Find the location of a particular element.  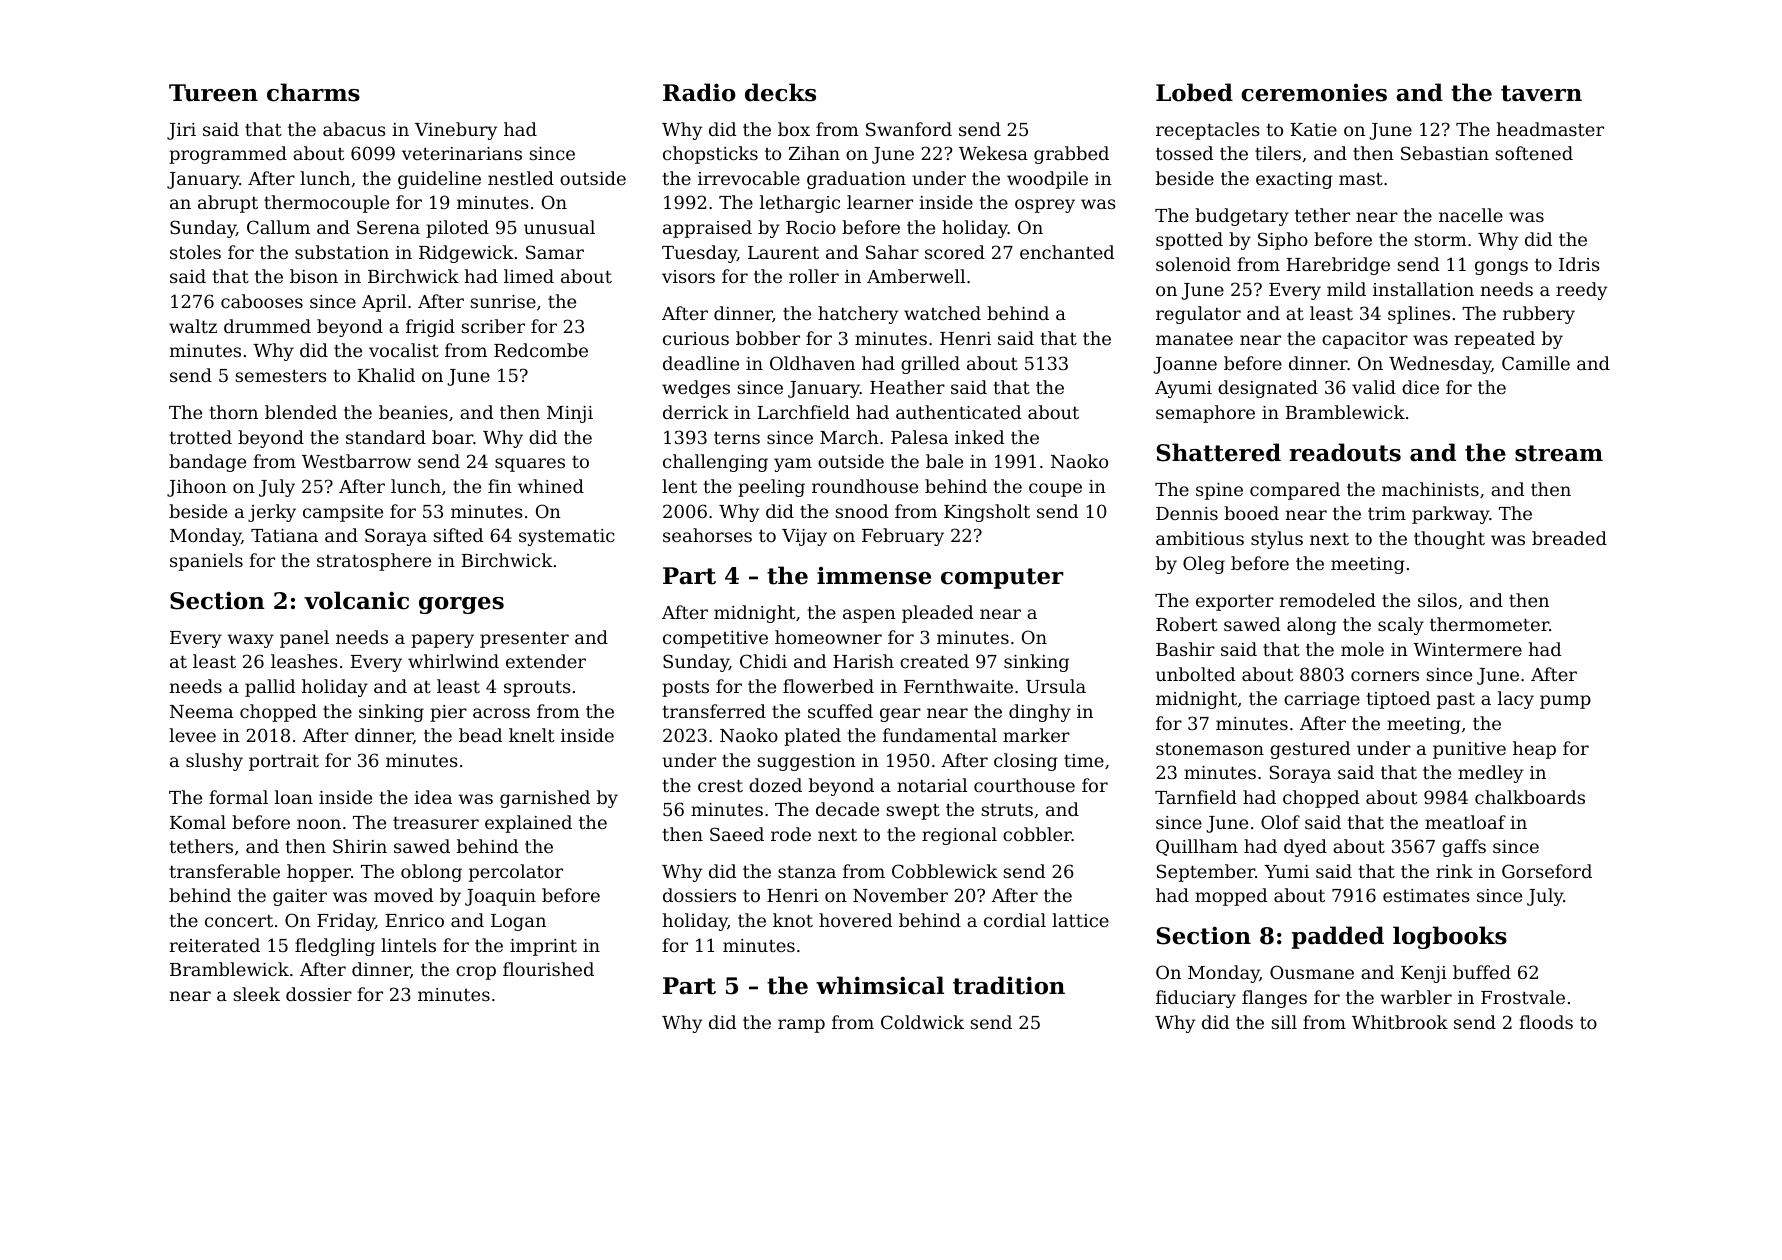

Tureen is located at coordinates (213, 93).
